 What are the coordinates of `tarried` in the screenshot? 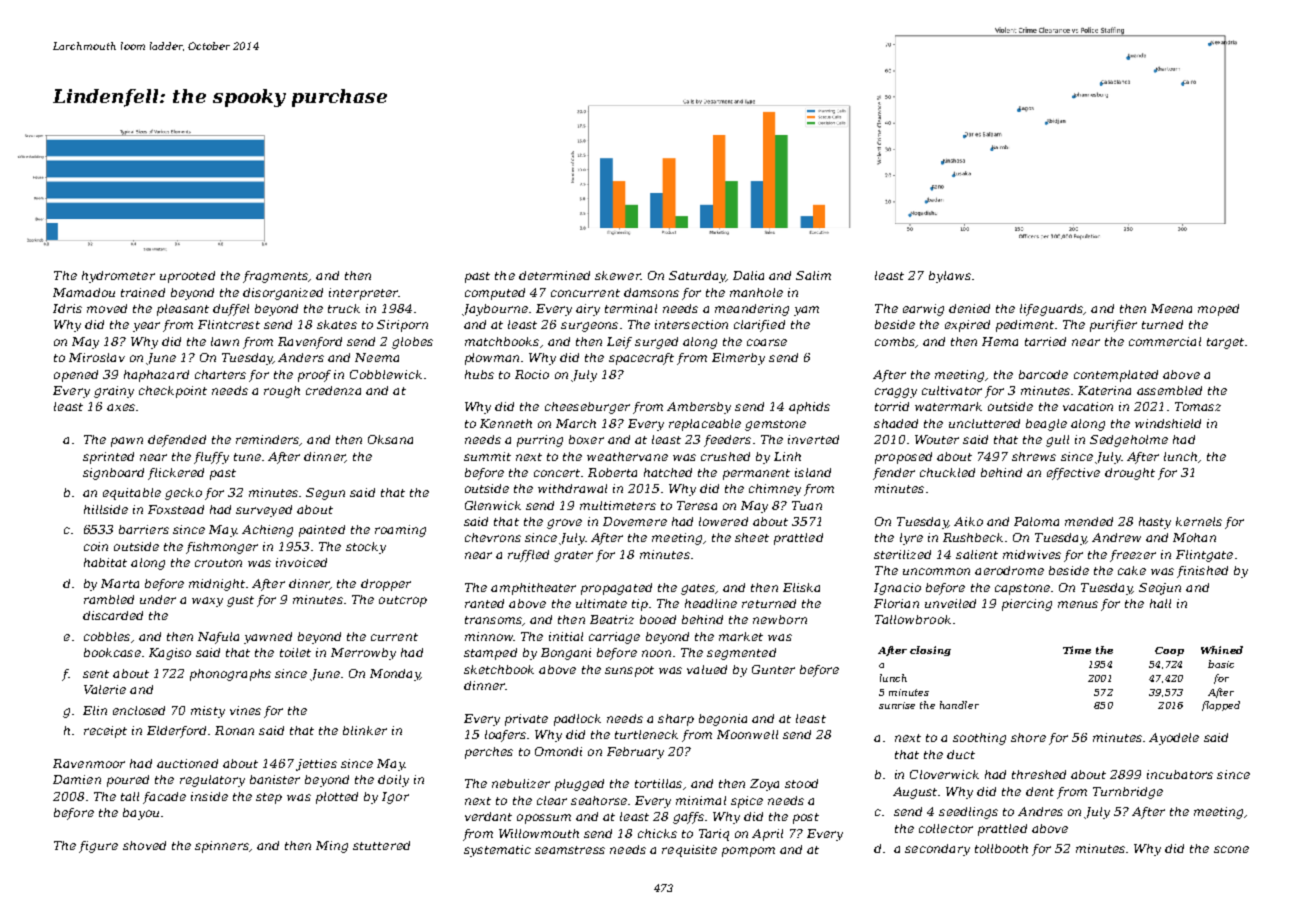 It's located at (1045, 341).
